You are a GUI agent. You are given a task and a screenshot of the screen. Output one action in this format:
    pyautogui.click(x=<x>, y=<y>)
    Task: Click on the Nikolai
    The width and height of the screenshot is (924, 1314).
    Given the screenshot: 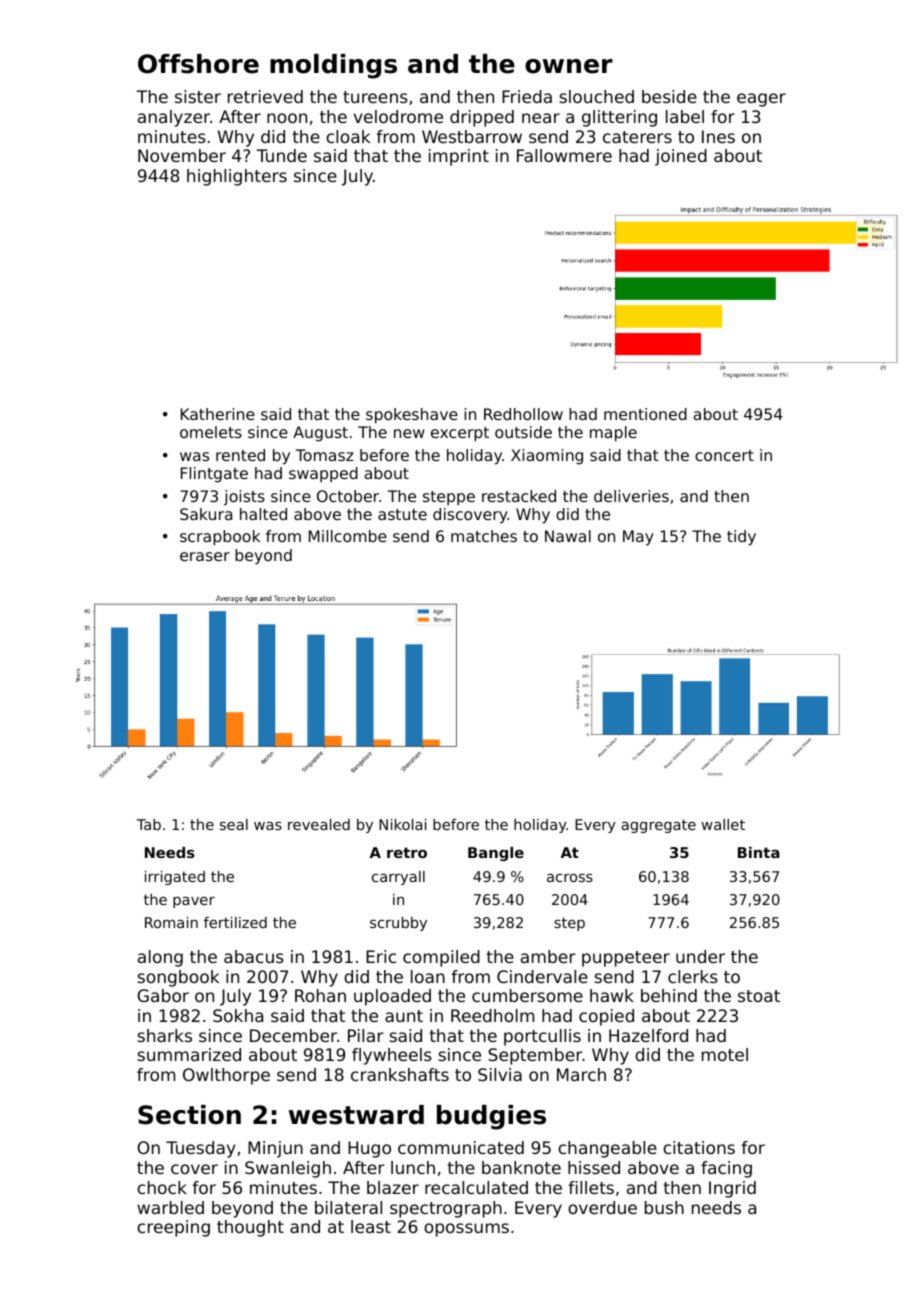 What is the action you would take?
    pyautogui.click(x=402, y=824)
